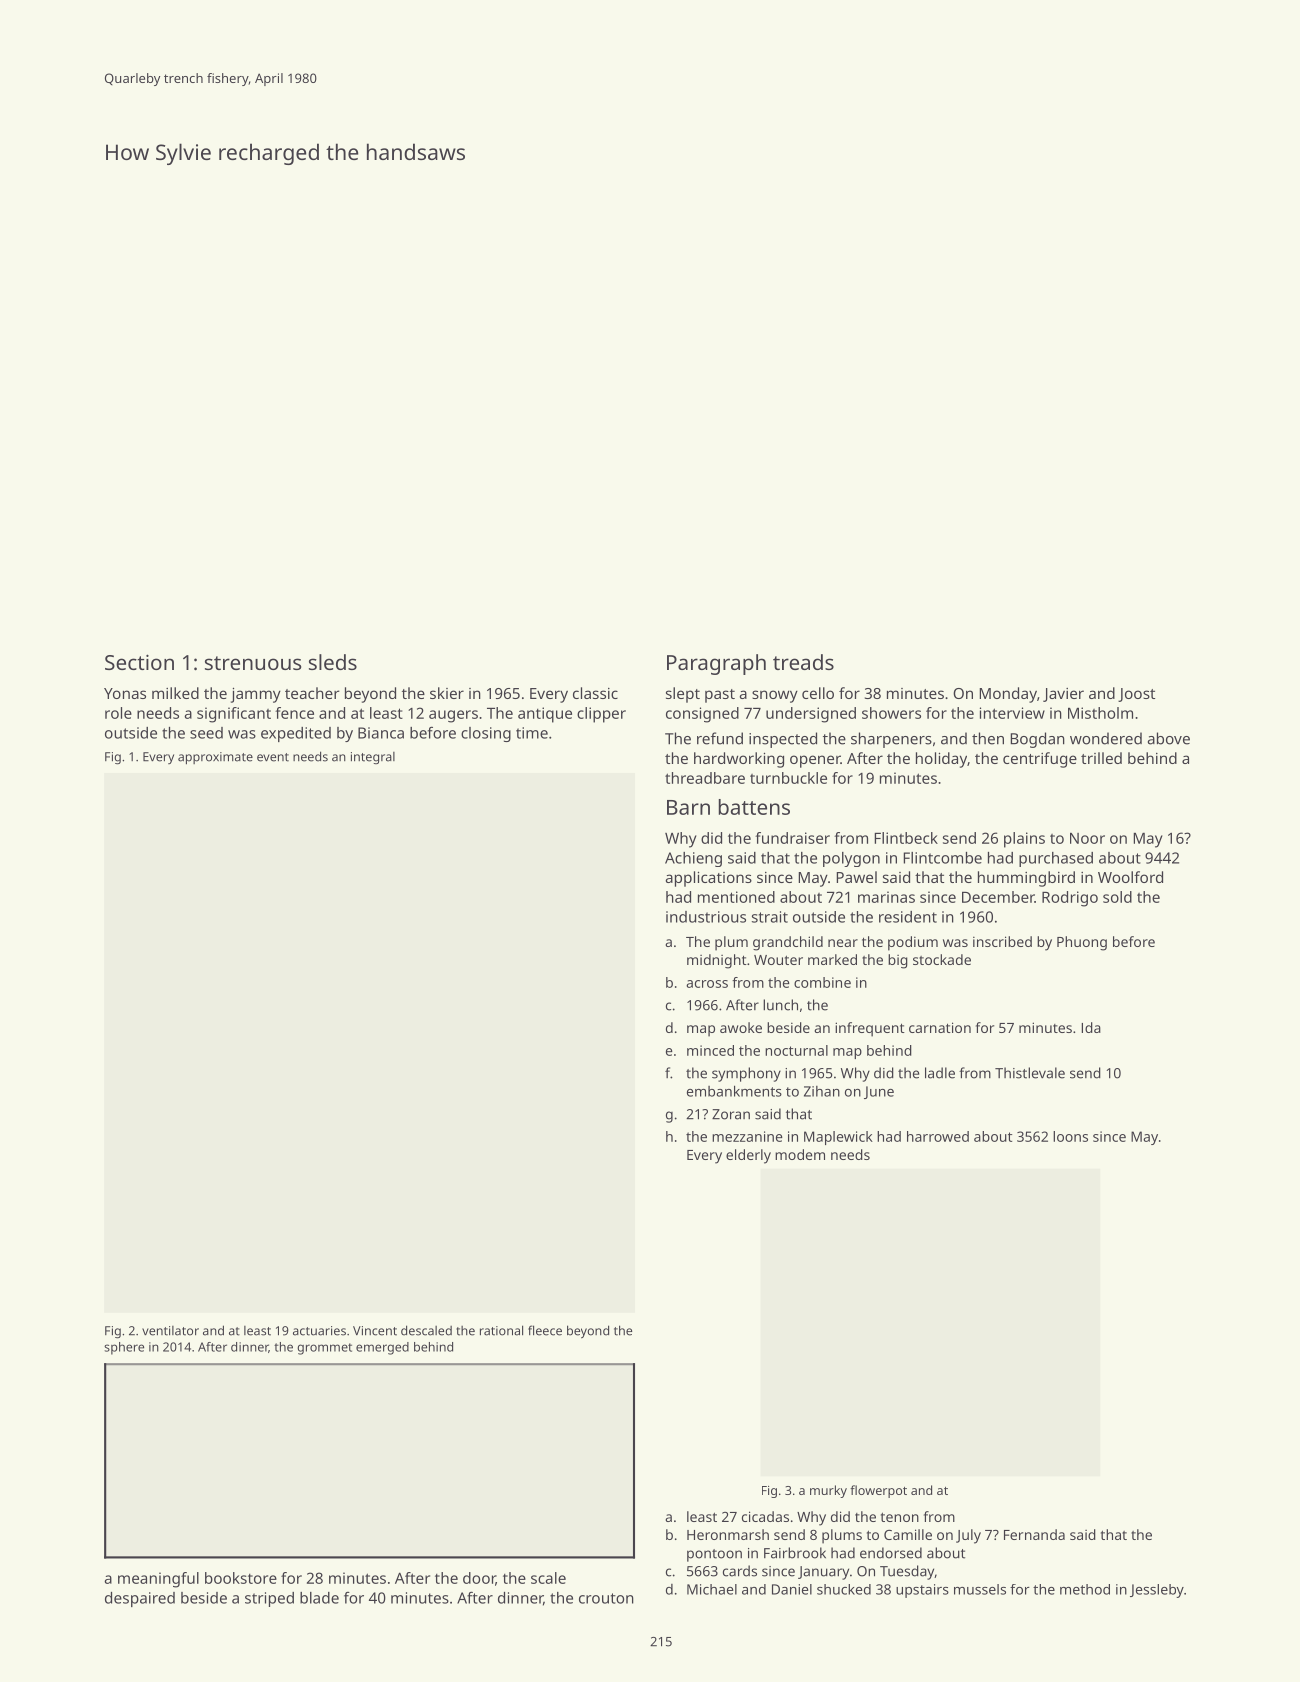 This image has height=1682, width=1300. What do you see at coordinates (716, 664) in the image?
I see `Paragraph` at bounding box center [716, 664].
